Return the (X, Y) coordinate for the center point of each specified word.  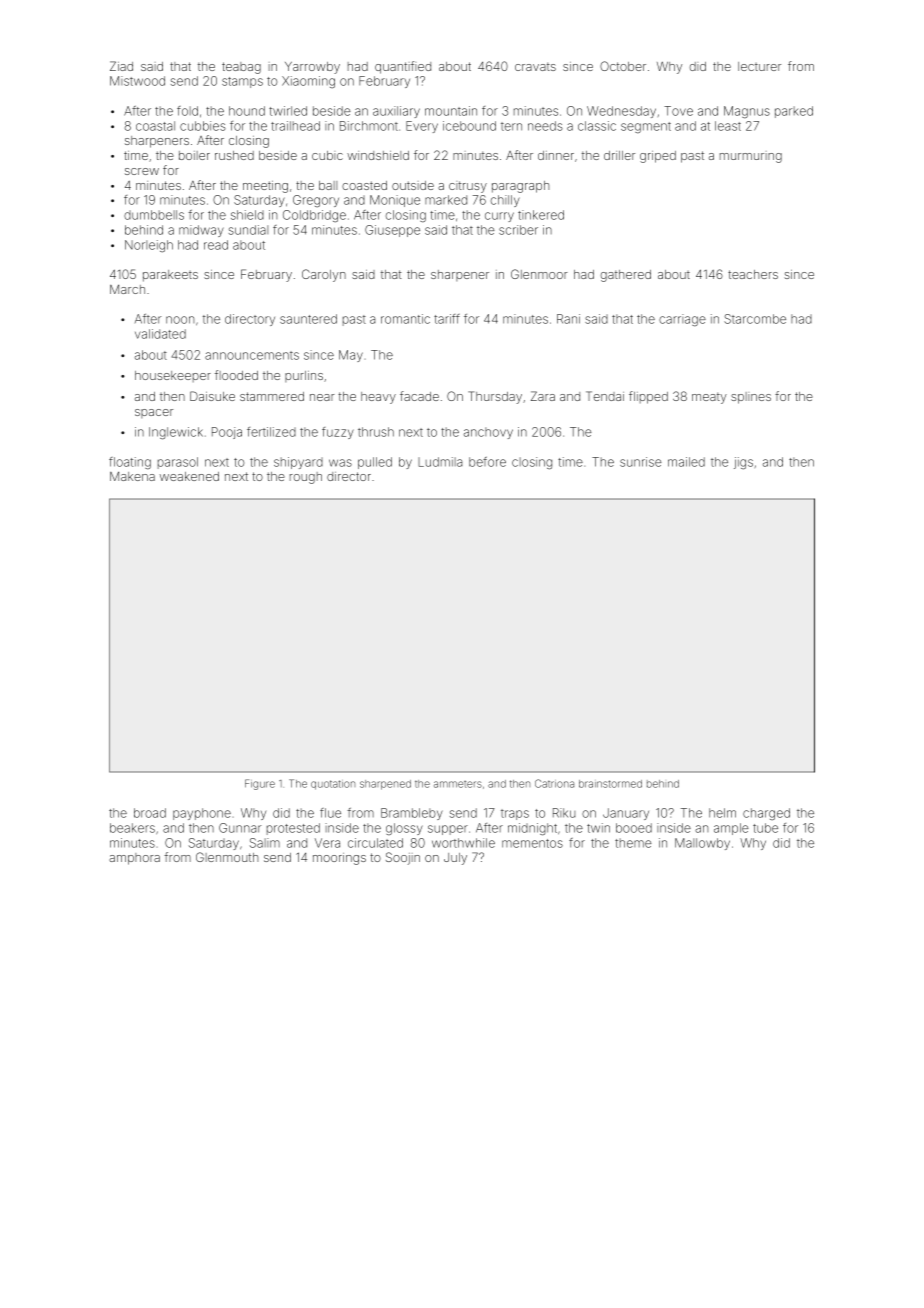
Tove (678, 111)
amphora (134, 859)
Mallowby (702, 844)
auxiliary (396, 112)
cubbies (203, 126)
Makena (132, 476)
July (455, 859)
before (487, 462)
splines (751, 398)
